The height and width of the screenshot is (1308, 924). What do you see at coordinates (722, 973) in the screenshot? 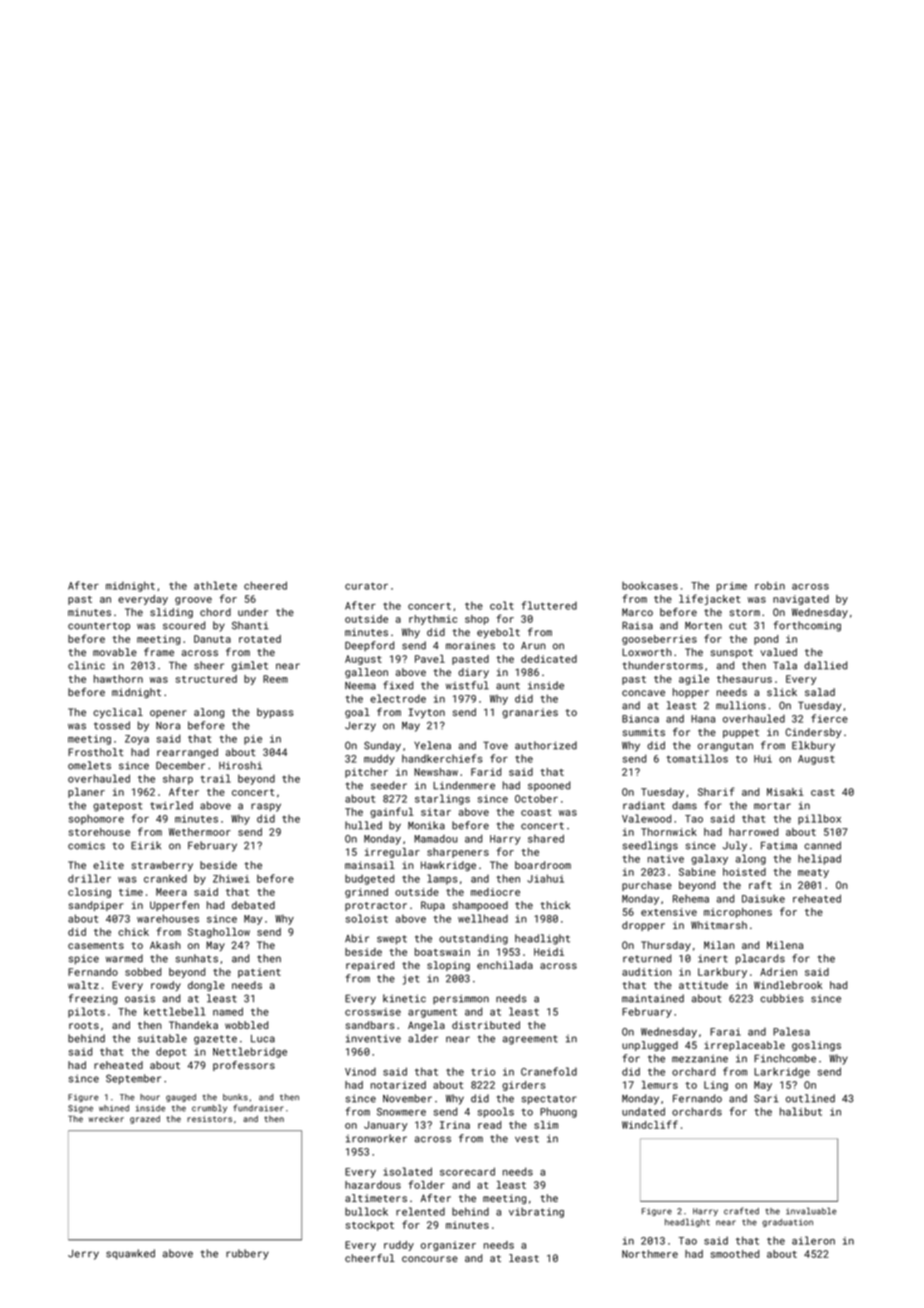
I see `Larkbury` at bounding box center [722, 973].
